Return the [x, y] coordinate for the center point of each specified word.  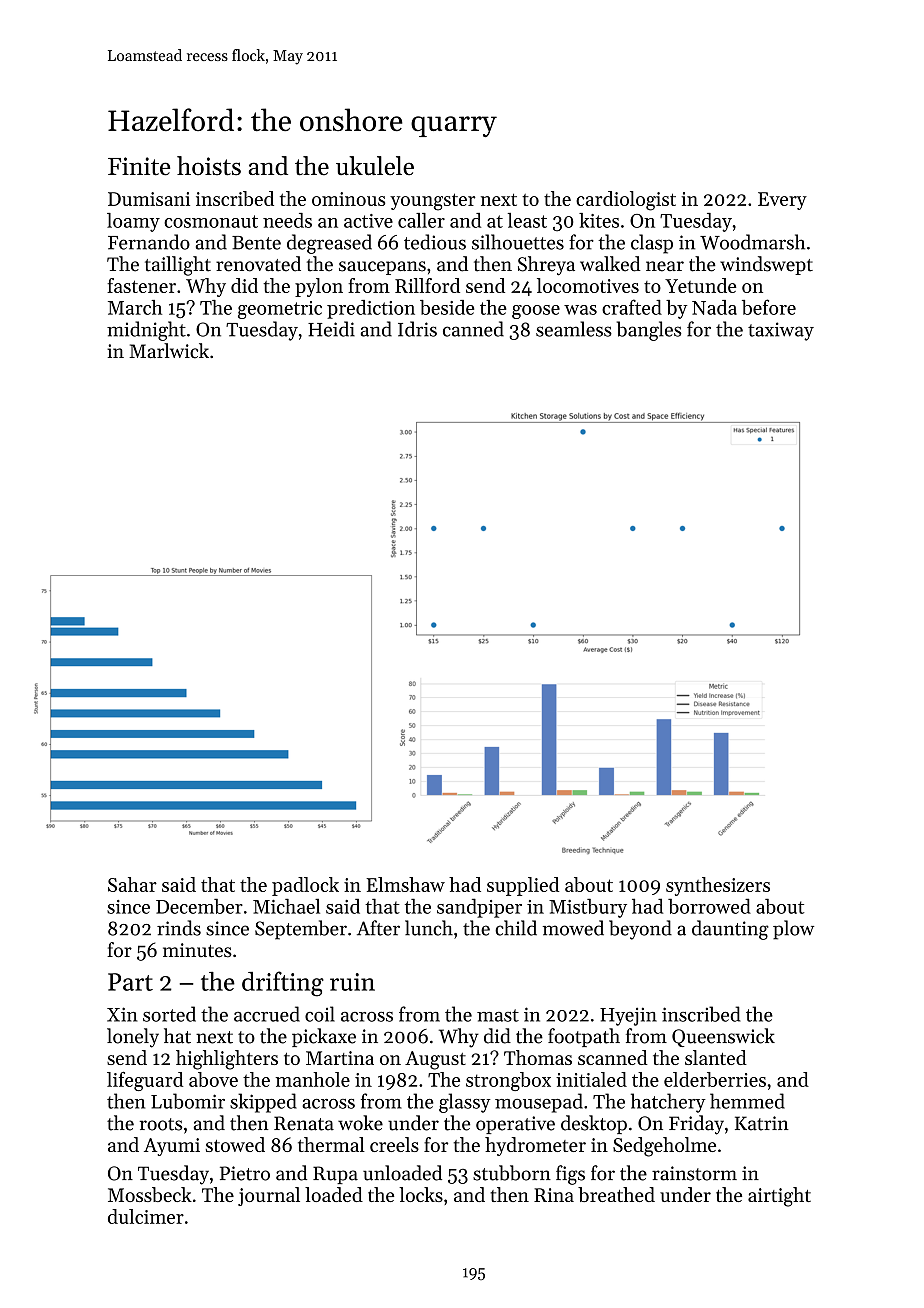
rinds [179, 928]
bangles [649, 331]
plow [793, 930]
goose [536, 312]
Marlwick [169, 351]
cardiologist [626, 201]
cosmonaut [211, 221]
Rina [554, 1195]
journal [269, 1196]
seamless [574, 329]
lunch [429, 928]
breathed [616, 1194]
